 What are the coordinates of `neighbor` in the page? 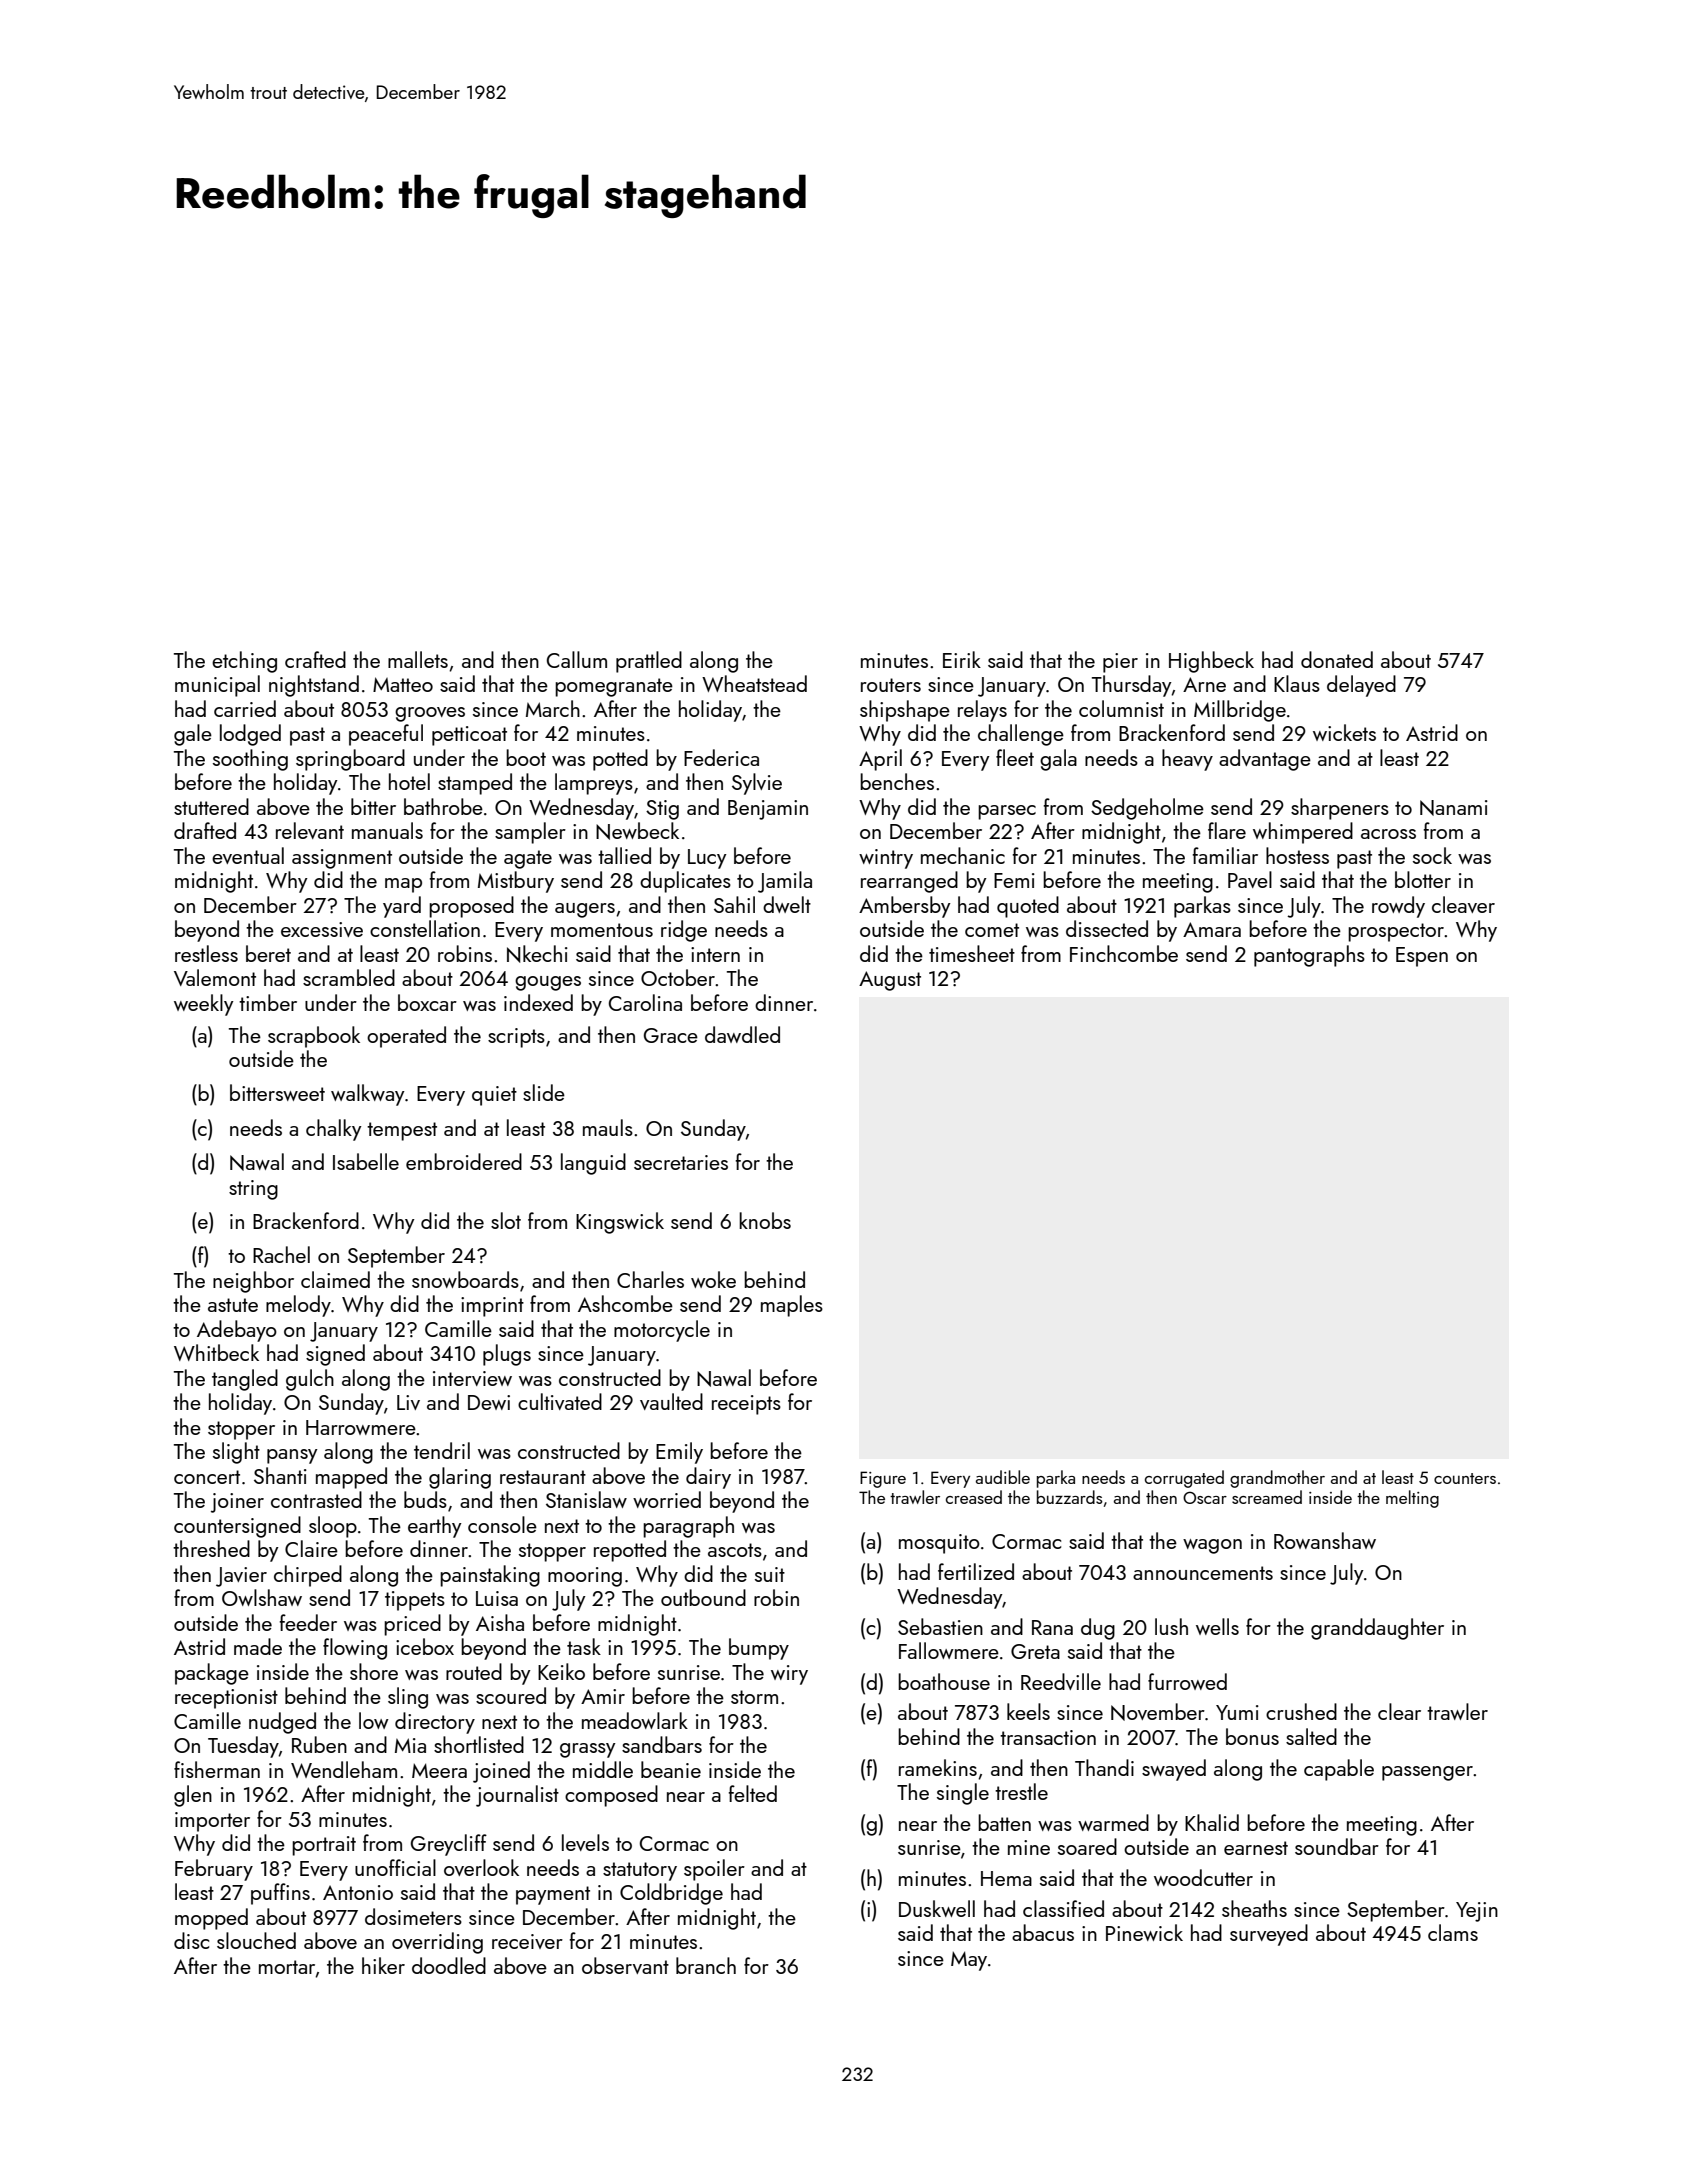 It's located at (253, 1282).
